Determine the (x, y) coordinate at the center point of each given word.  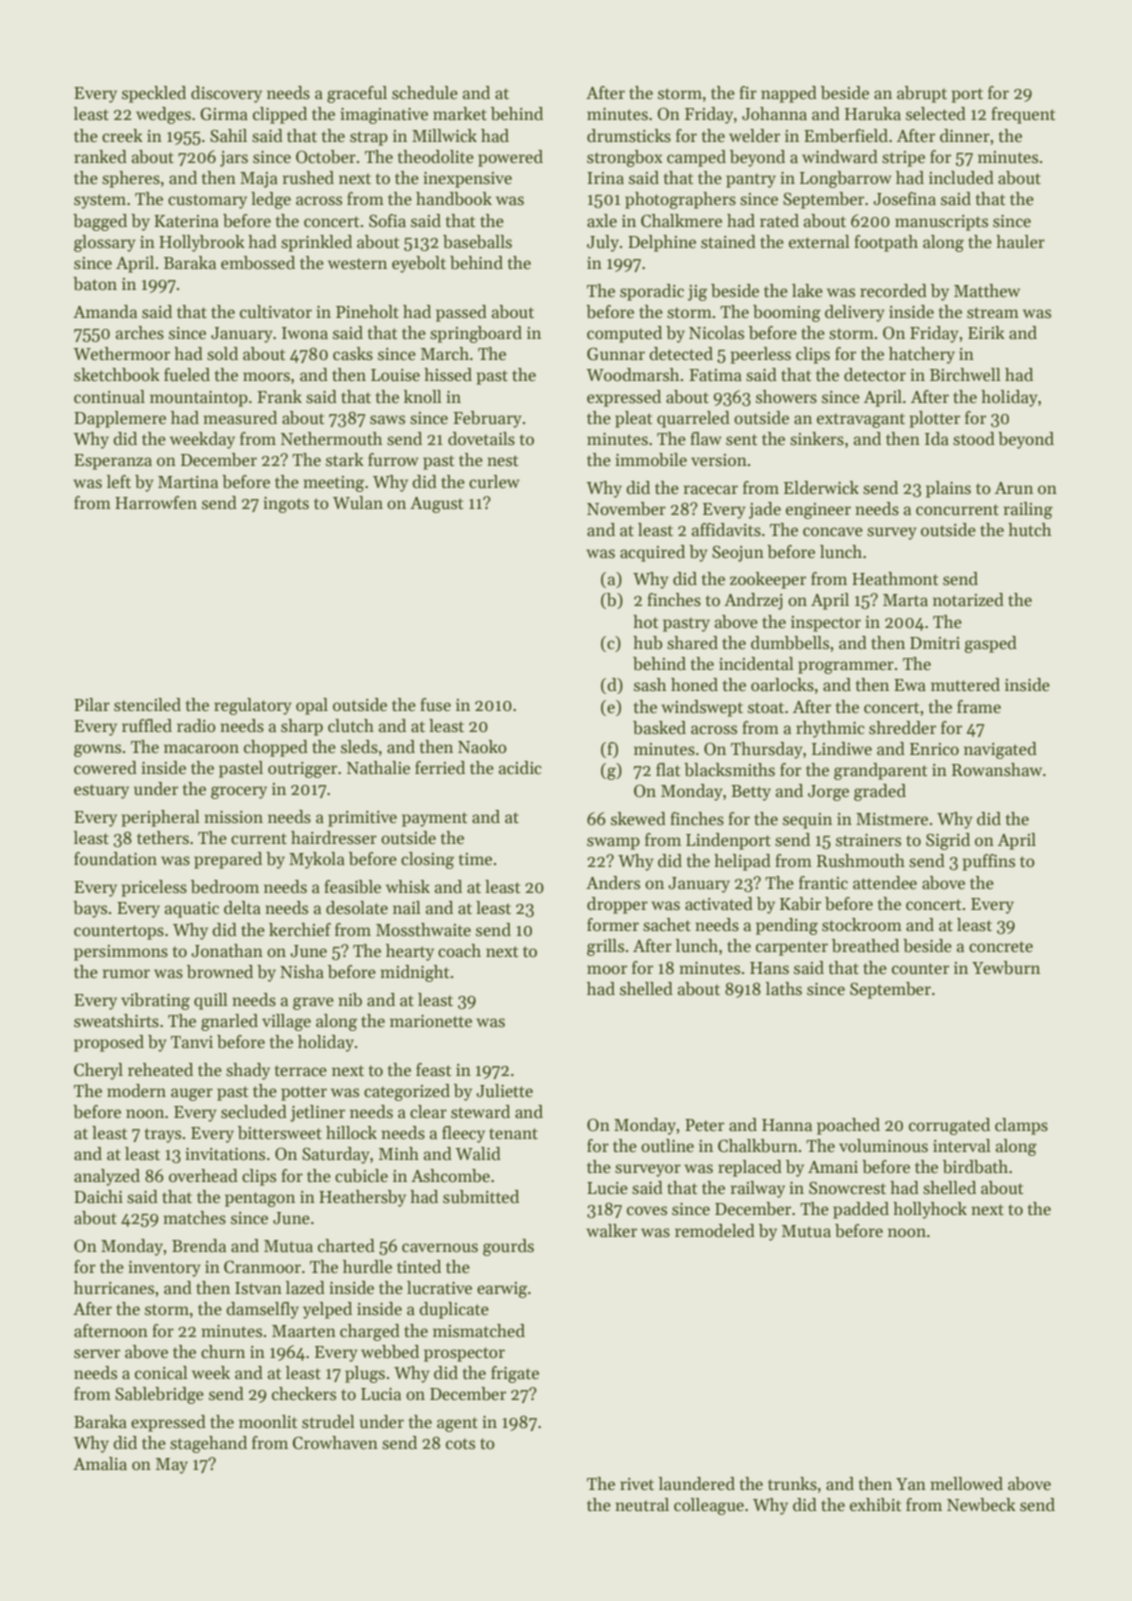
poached (848, 1126)
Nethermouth (331, 439)
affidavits (726, 530)
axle (602, 221)
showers (786, 397)
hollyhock (930, 1210)
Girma (224, 114)
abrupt (922, 94)
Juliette (504, 1091)
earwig (502, 1290)
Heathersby (362, 1198)
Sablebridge (159, 1395)
